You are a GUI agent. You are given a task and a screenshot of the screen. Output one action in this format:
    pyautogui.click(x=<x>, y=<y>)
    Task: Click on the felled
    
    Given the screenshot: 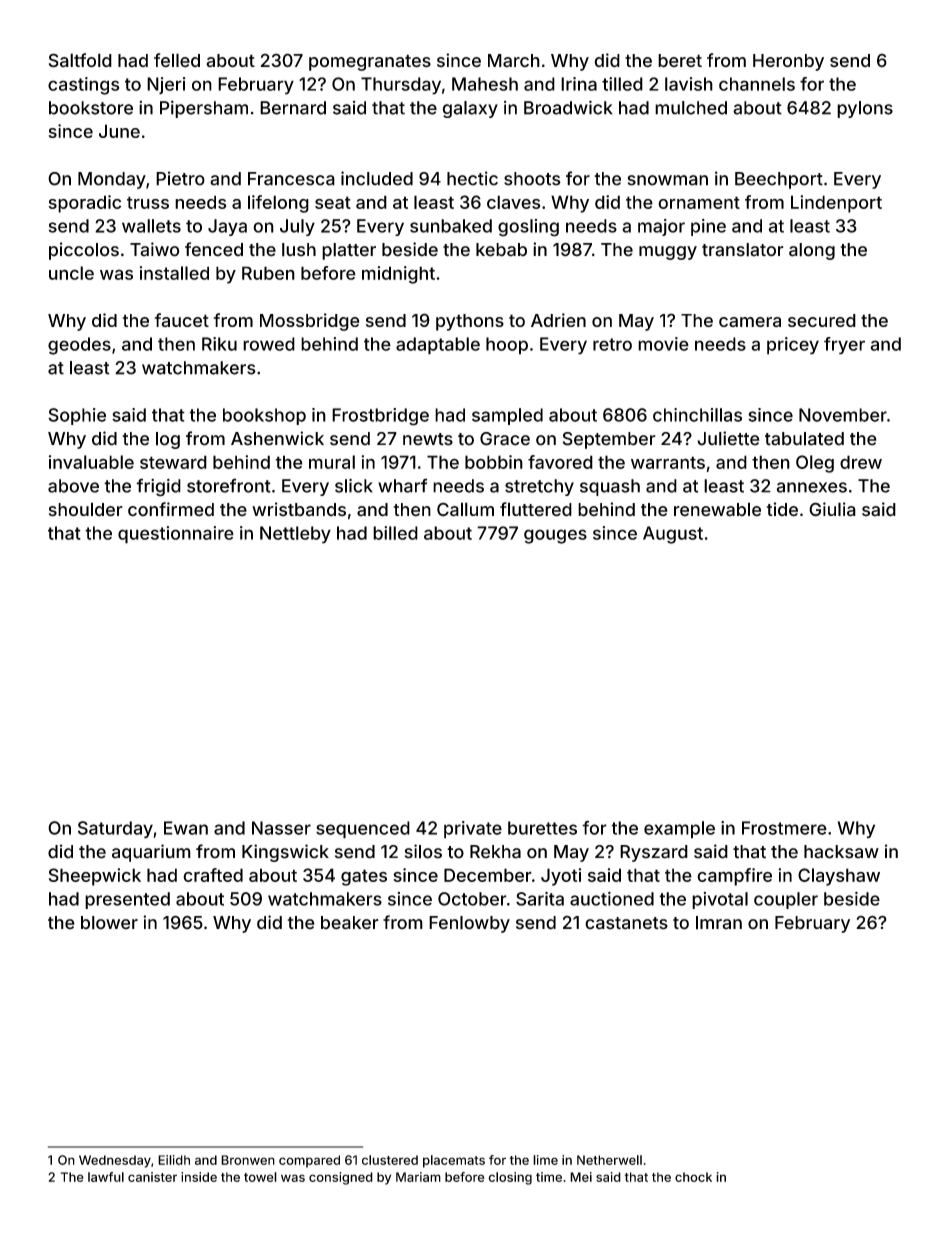 What is the action you would take?
    pyautogui.click(x=177, y=60)
